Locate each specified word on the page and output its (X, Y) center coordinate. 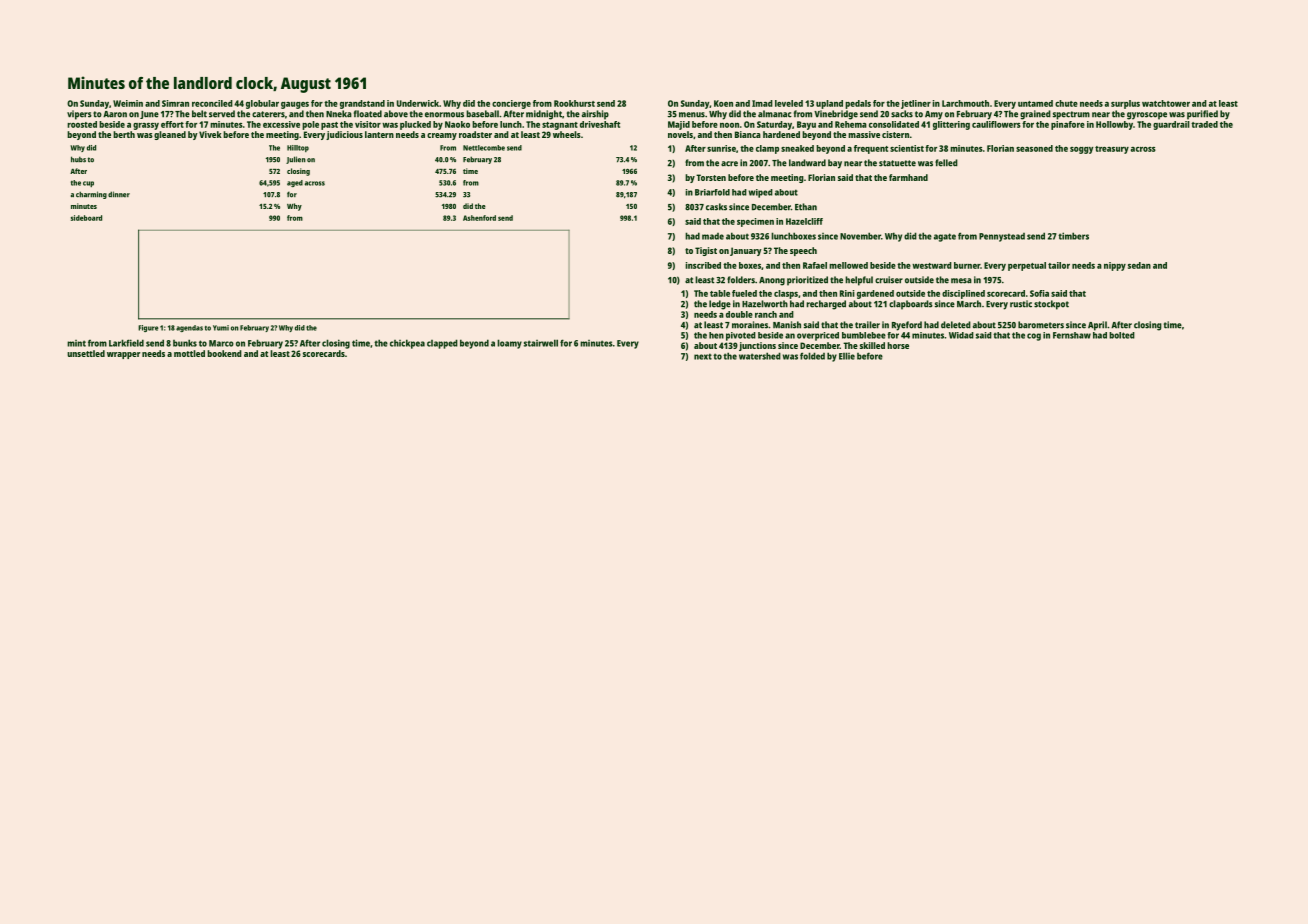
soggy (1081, 150)
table (720, 293)
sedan (1139, 265)
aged (295, 183)
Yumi (221, 328)
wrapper (123, 355)
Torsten (711, 177)
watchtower (1166, 103)
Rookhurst (574, 103)
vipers (79, 115)
